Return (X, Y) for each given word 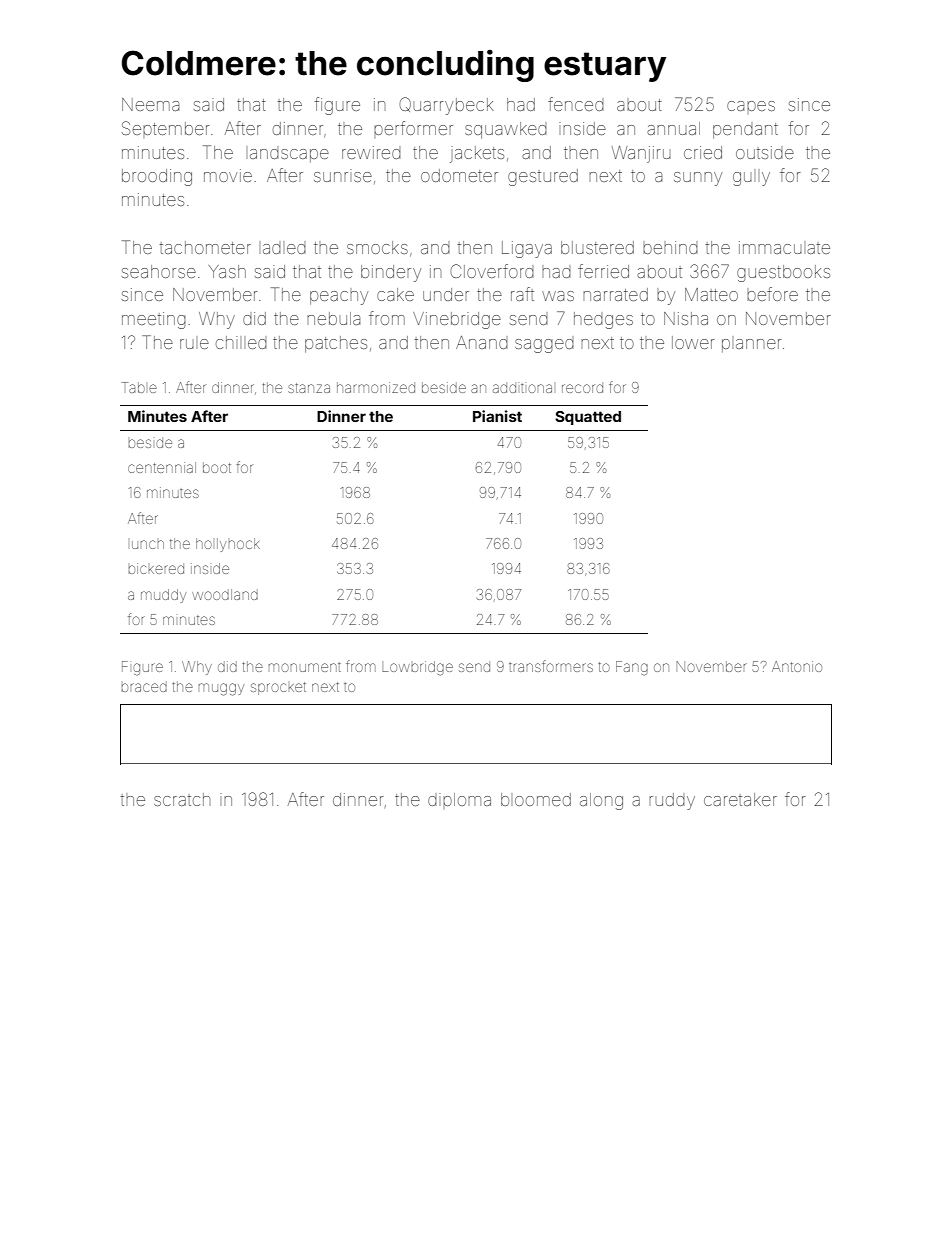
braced (144, 686)
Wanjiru (641, 154)
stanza (309, 388)
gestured (543, 177)
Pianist (497, 416)
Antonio (797, 666)
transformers (551, 666)
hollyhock (228, 545)
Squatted (588, 418)
